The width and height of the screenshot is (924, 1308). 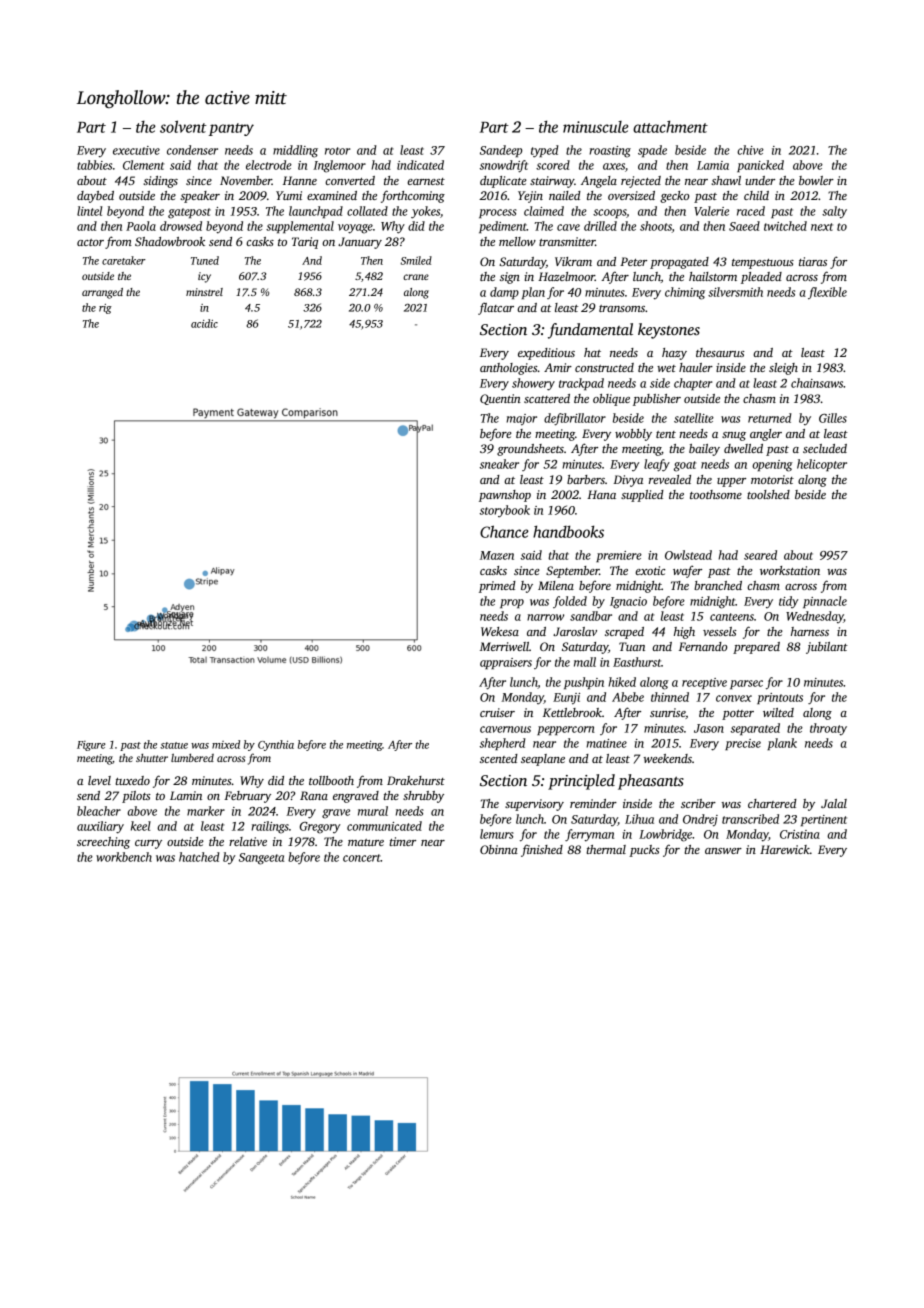 I want to click on solvent, so click(x=183, y=126).
